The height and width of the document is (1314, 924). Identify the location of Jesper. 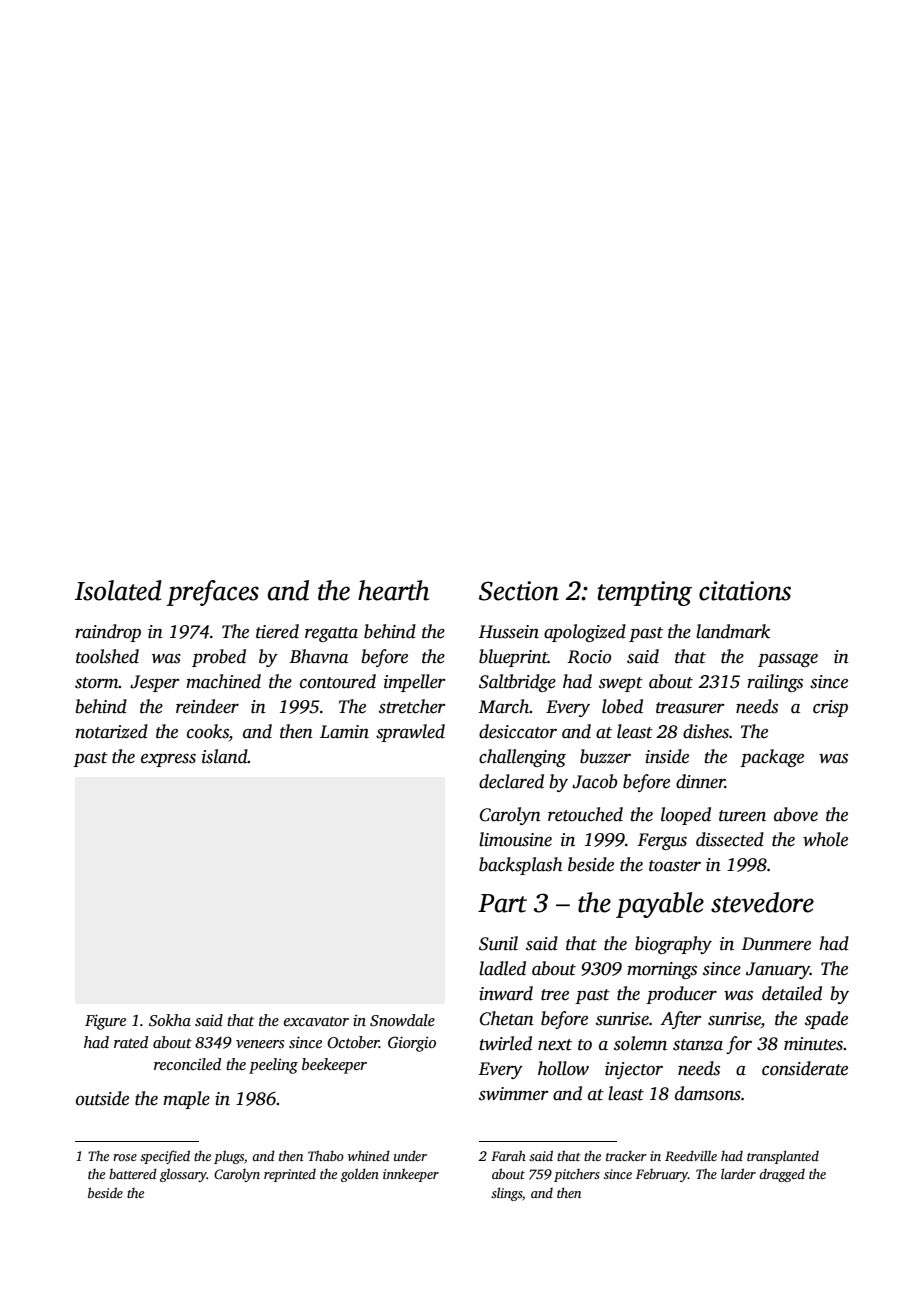
(154, 683).
